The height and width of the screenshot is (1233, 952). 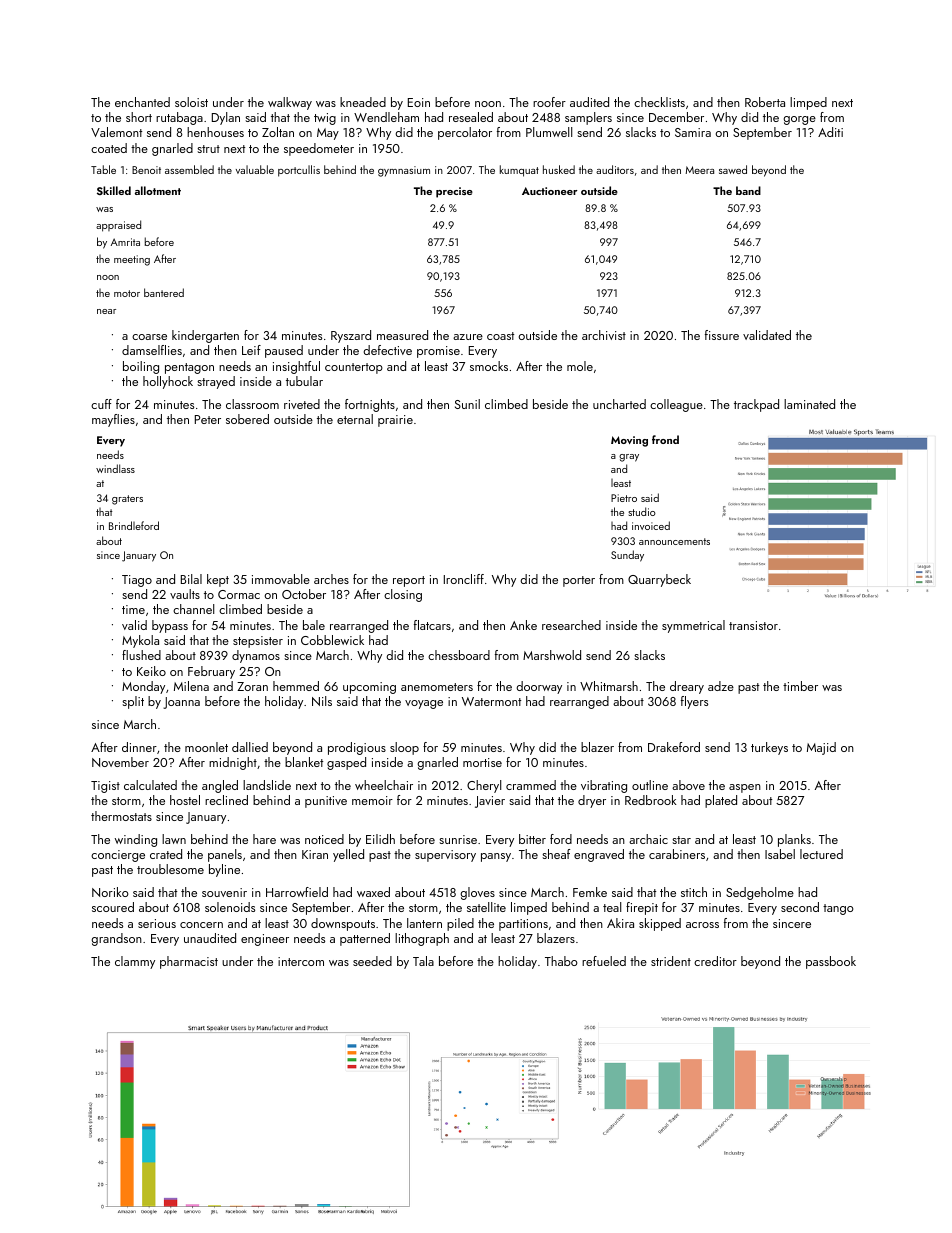 I want to click on coast, so click(x=500, y=336).
